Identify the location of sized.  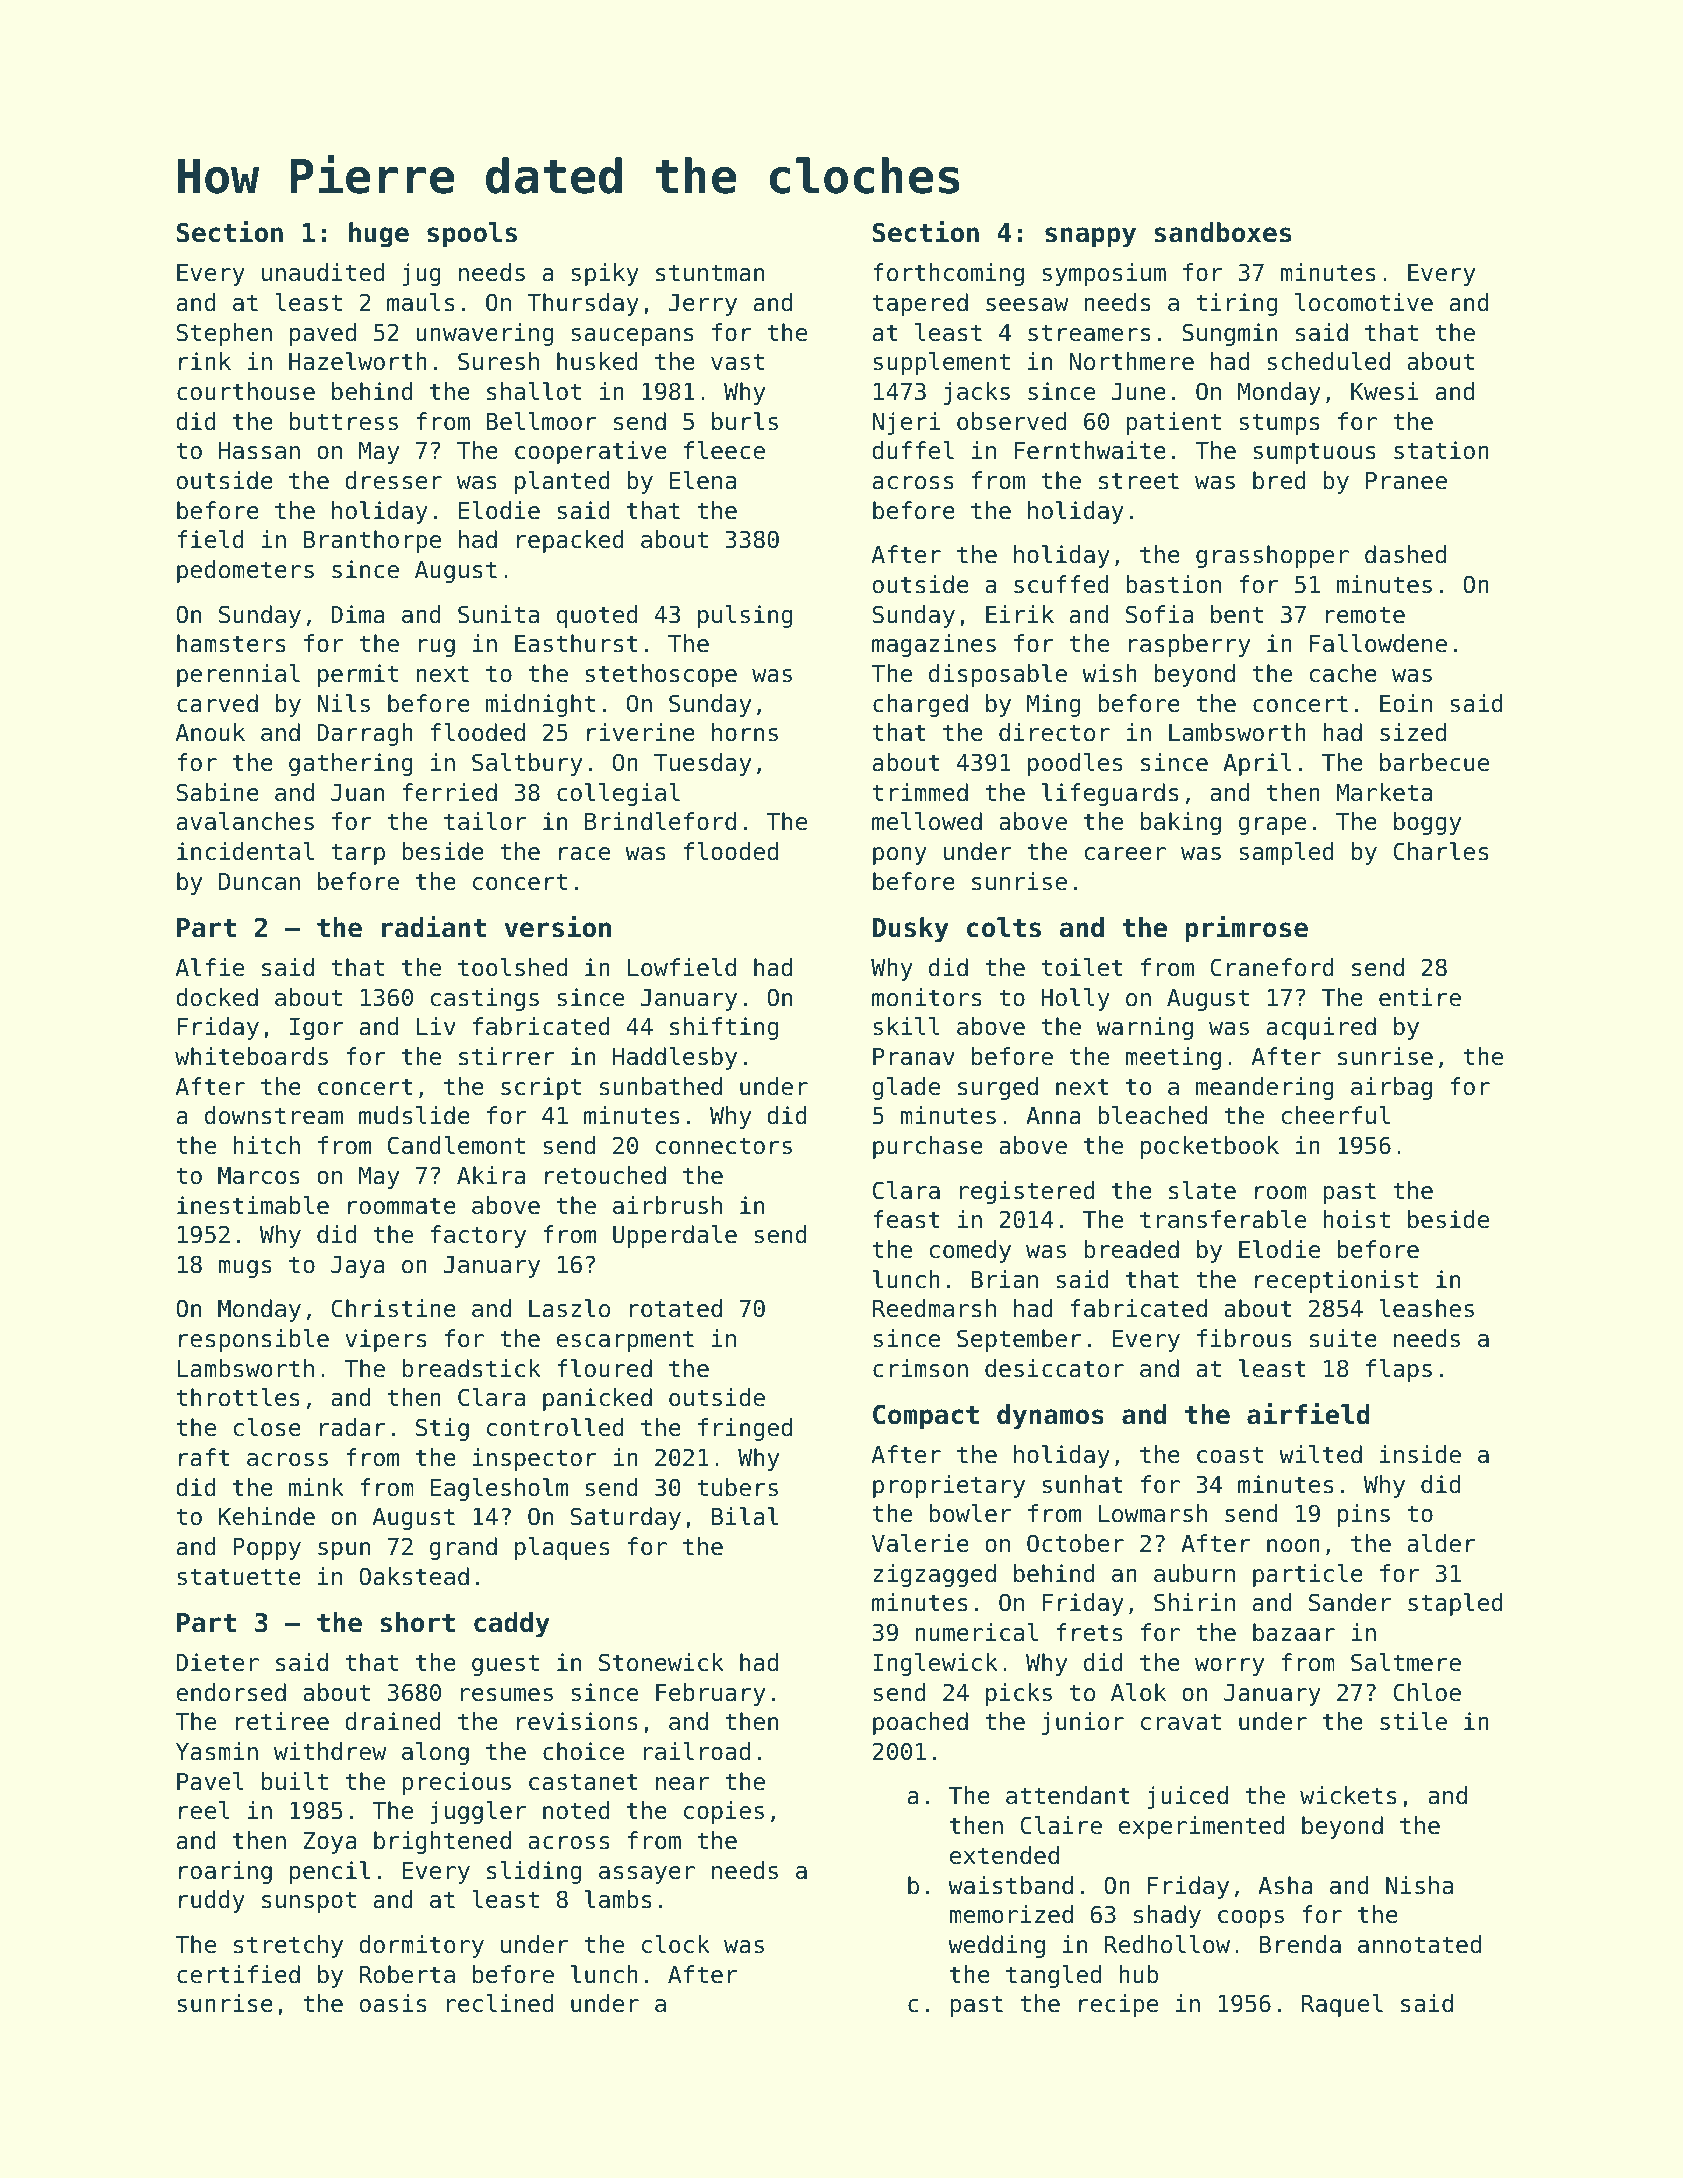
(1413, 732).
